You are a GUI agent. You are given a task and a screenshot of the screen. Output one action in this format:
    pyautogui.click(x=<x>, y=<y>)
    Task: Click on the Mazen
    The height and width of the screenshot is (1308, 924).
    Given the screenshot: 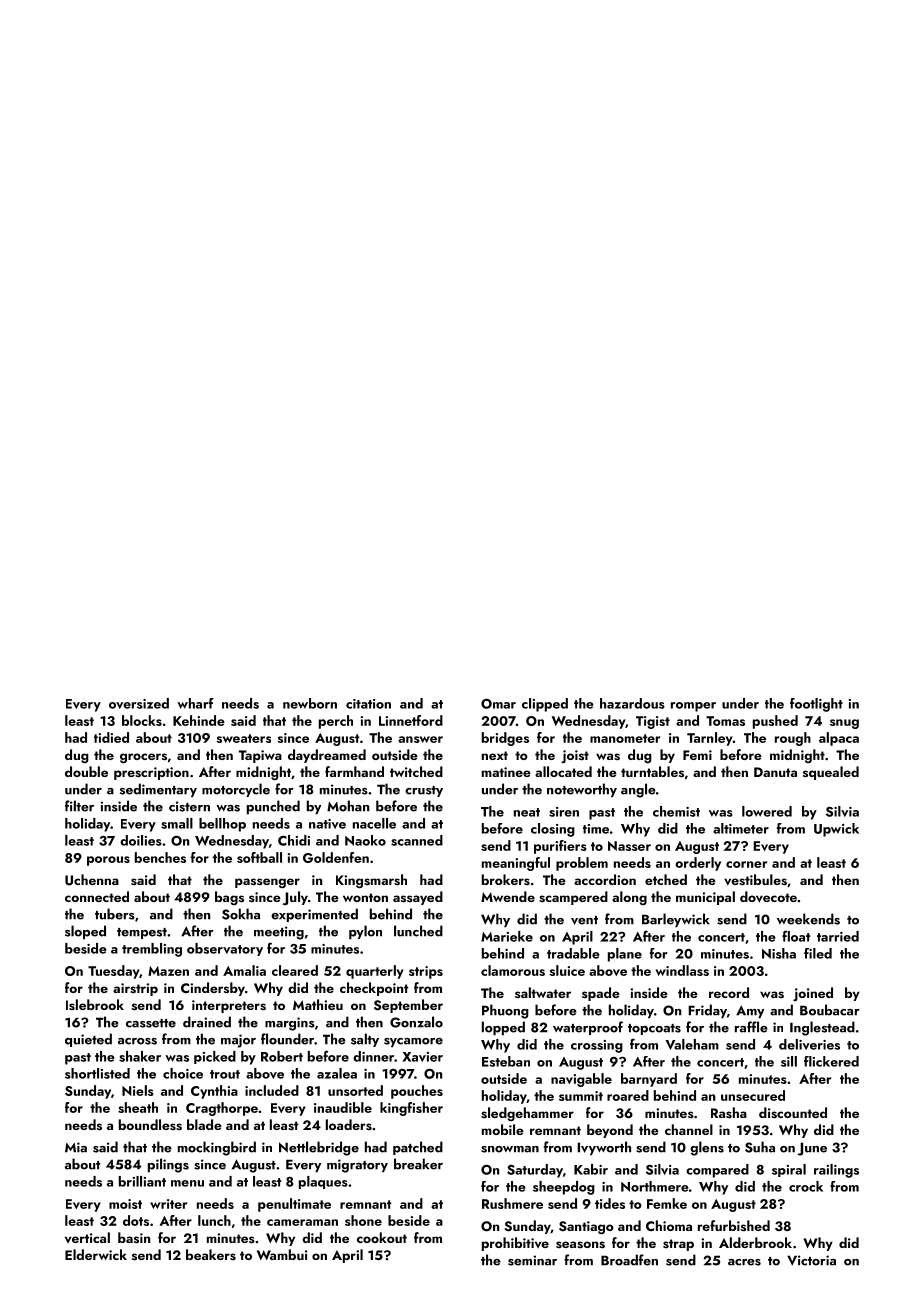 What is the action you would take?
    pyautogui.click(x=168, y=971)
